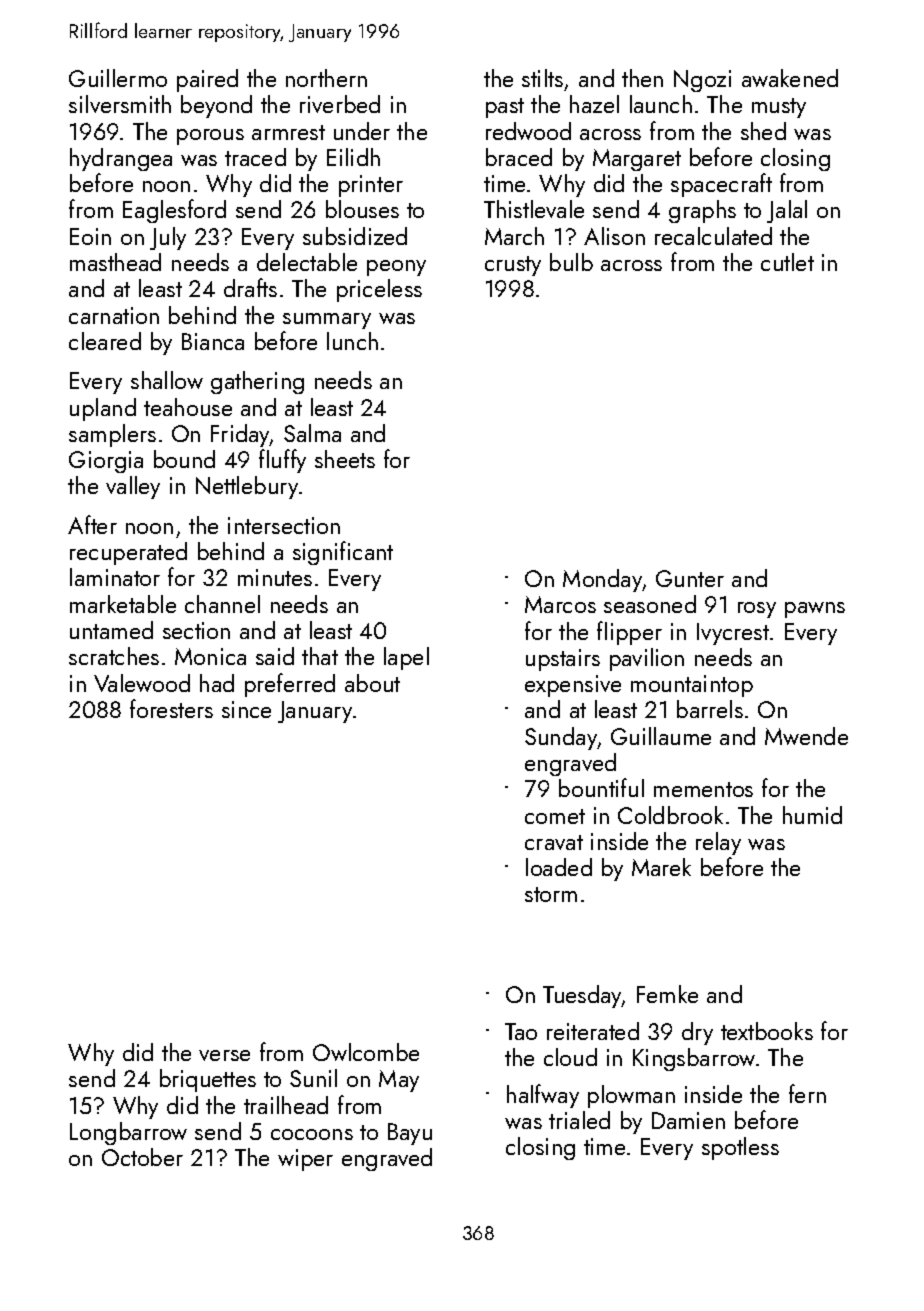  Describe the element at coordinates (171, 708) in the screenshot. I see `foresters` at that location.
